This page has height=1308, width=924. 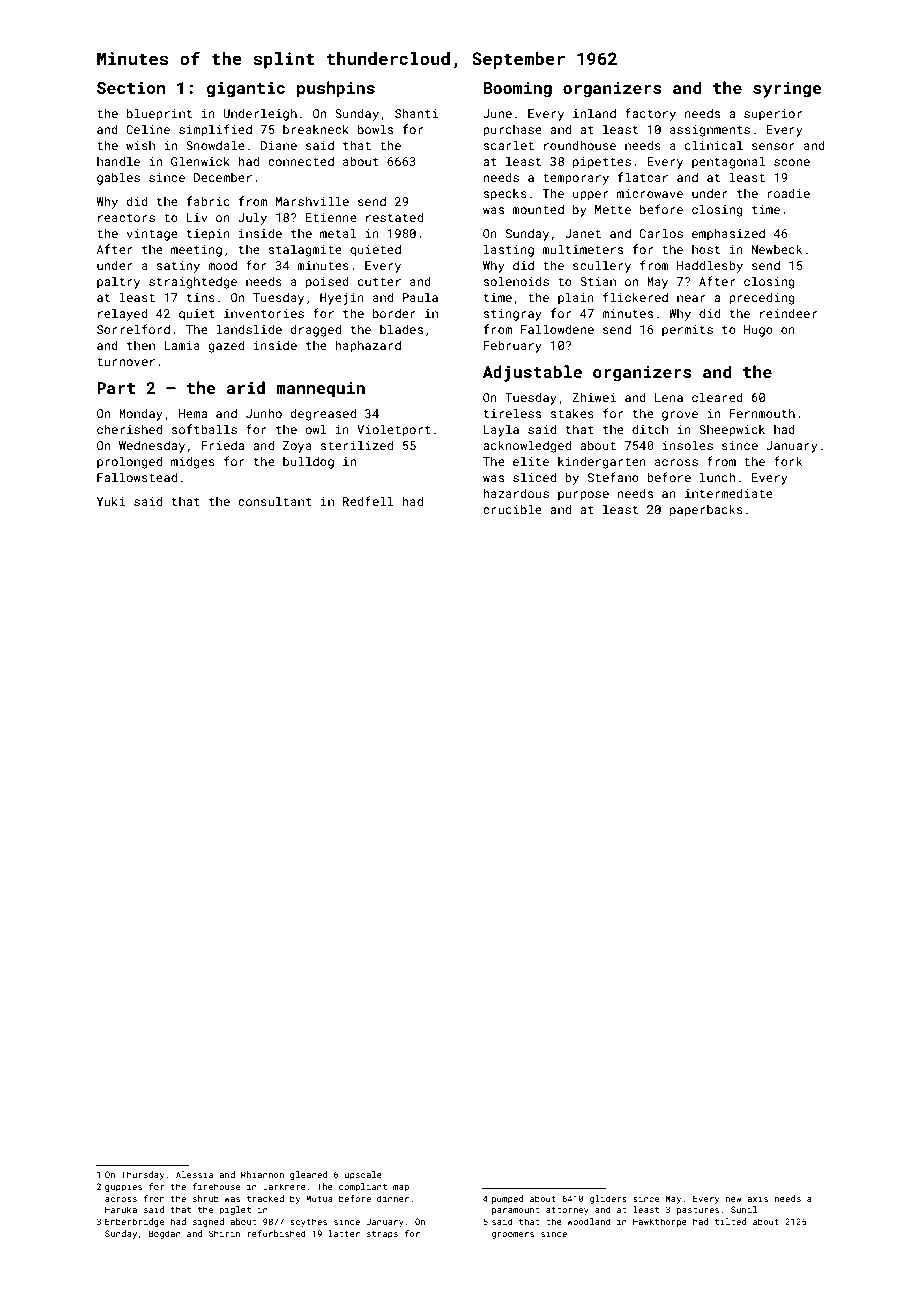 What do you see at coordinates (152, 235) in the page?
I see `vintage` at bounding box center [152, 235].
